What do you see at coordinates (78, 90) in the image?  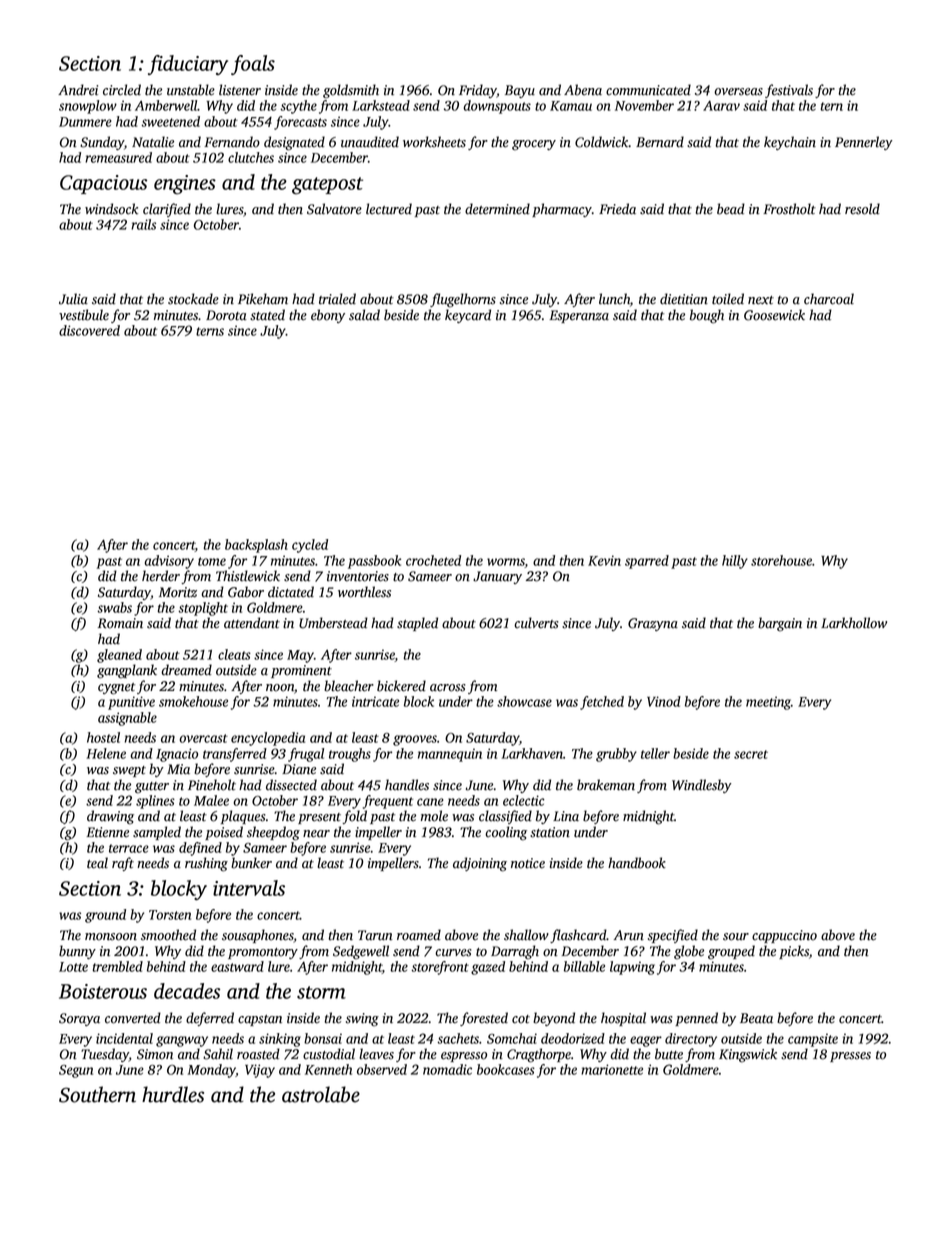 I see `Andrei` at bounding box center [78, 90].
